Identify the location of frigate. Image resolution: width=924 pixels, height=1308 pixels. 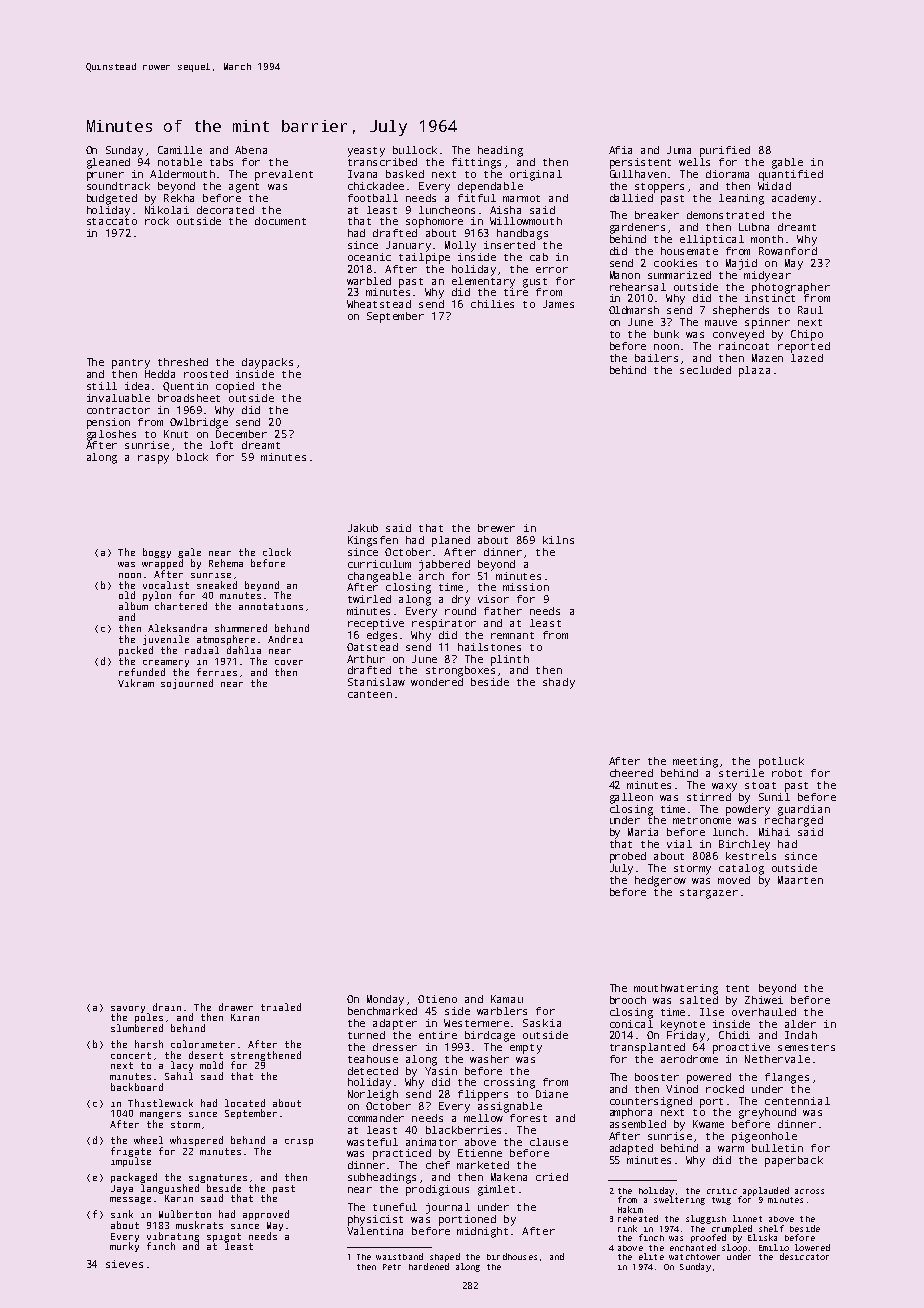
(131, 1152).
